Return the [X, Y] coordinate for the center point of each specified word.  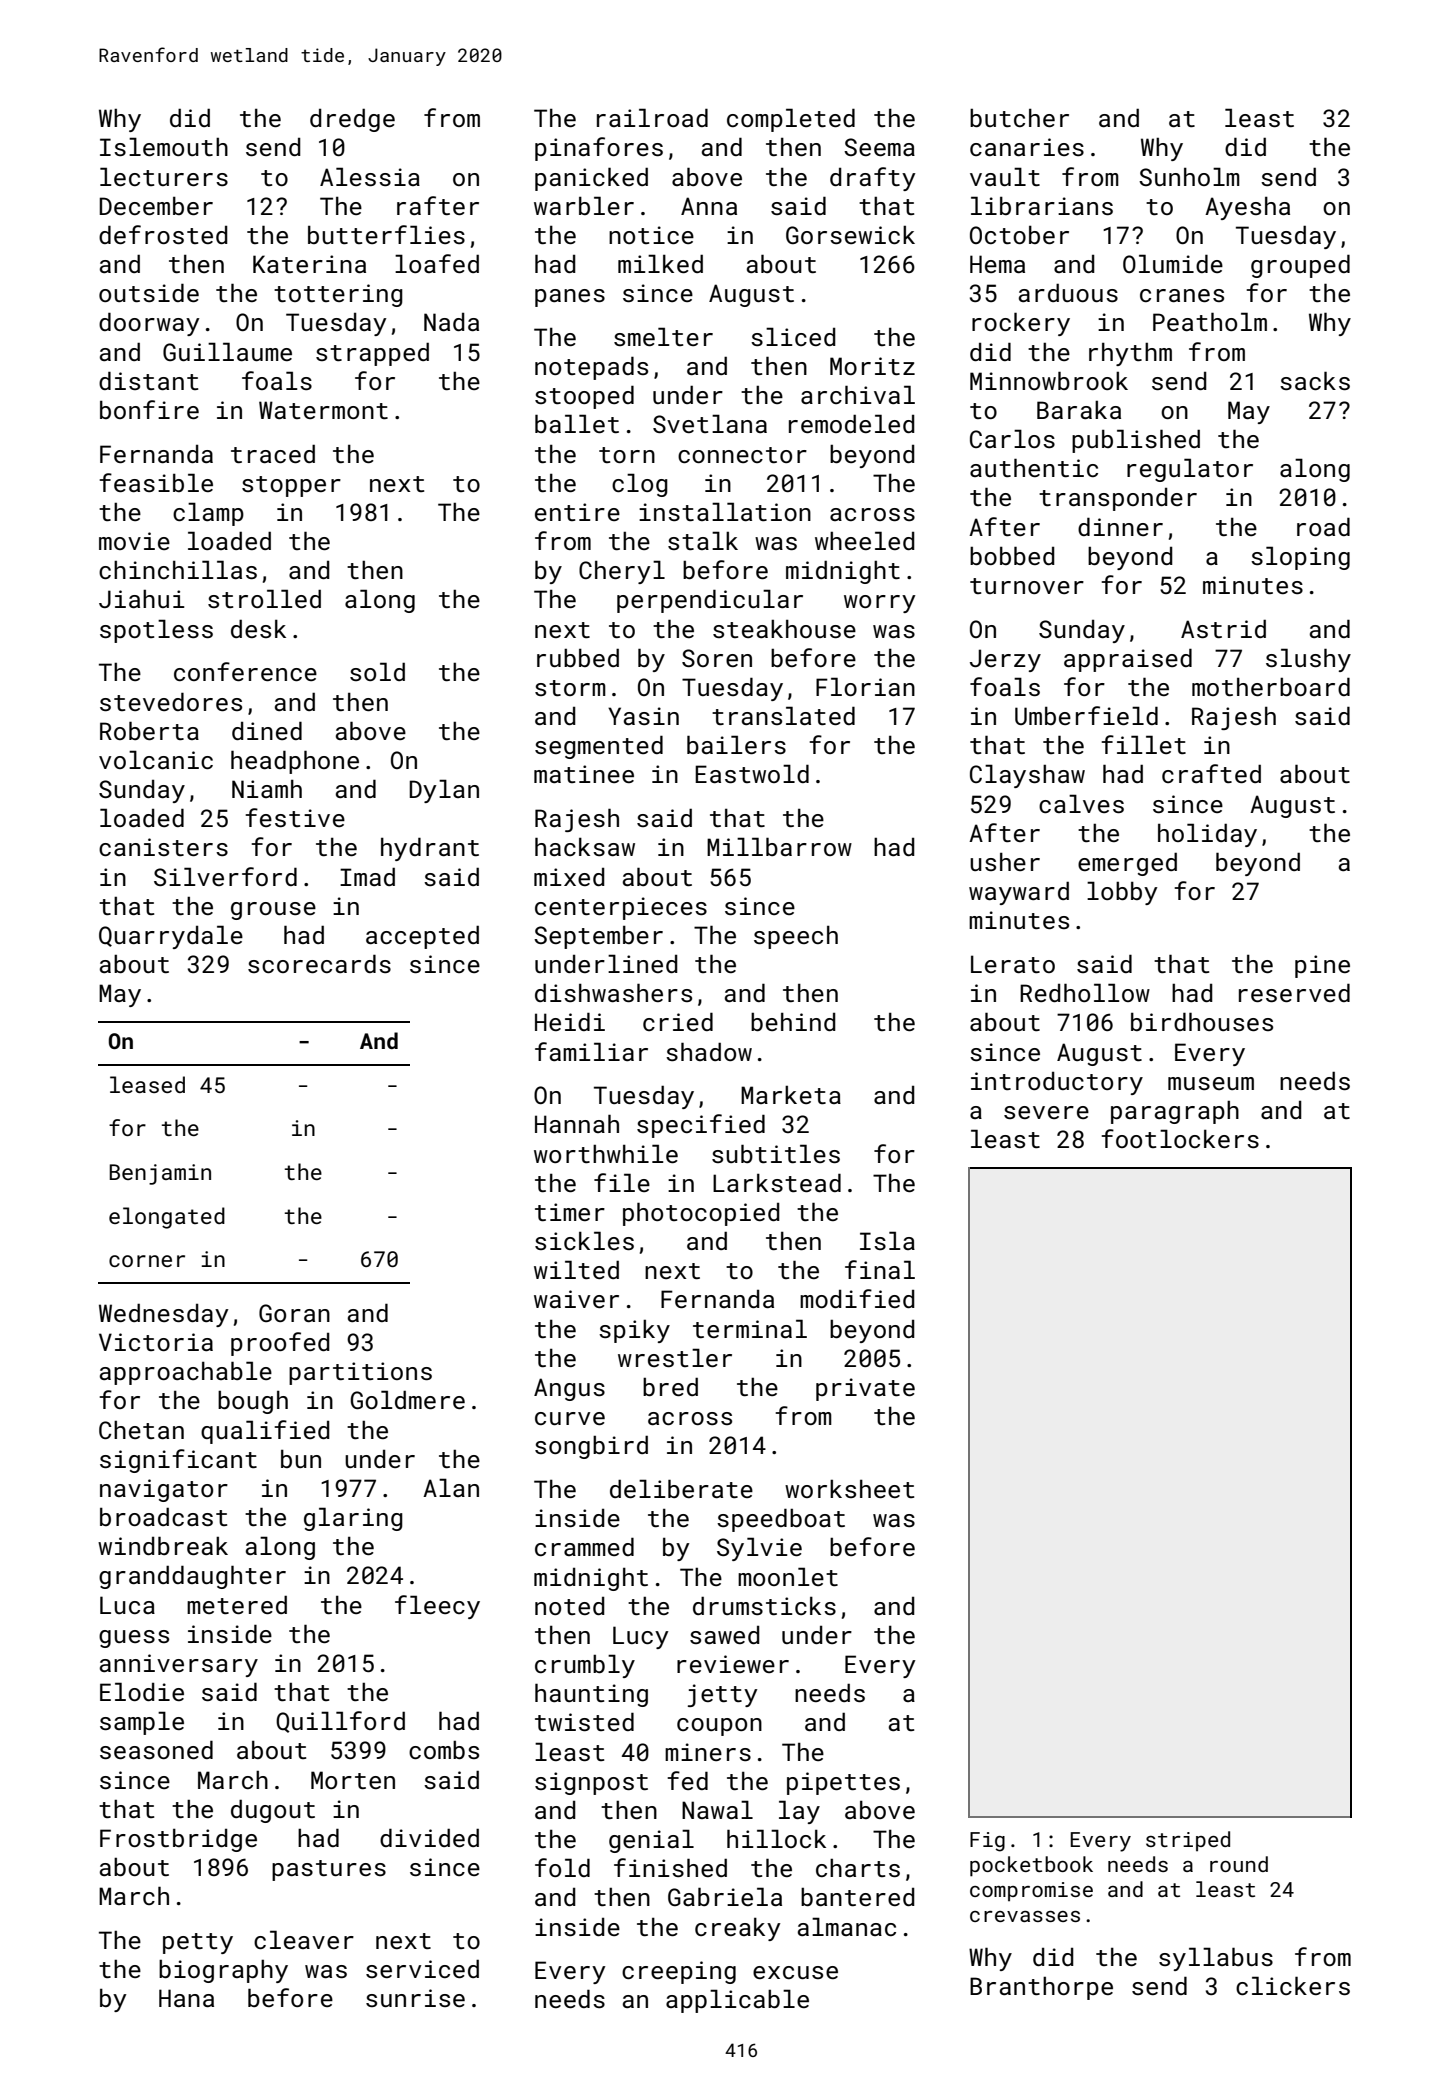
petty [198, 1943]
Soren [717, 658]
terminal [750, 1328]
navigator [164, 1490]
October [1019, 234]
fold [562, 1867]
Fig [987, 1842]
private [865, 1389]
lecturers [164, 176]
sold [377, 671]
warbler [584, 205]
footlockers [1180, 1138]
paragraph [1175, 1112]
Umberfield [1086, 715]
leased [147, 1084]
